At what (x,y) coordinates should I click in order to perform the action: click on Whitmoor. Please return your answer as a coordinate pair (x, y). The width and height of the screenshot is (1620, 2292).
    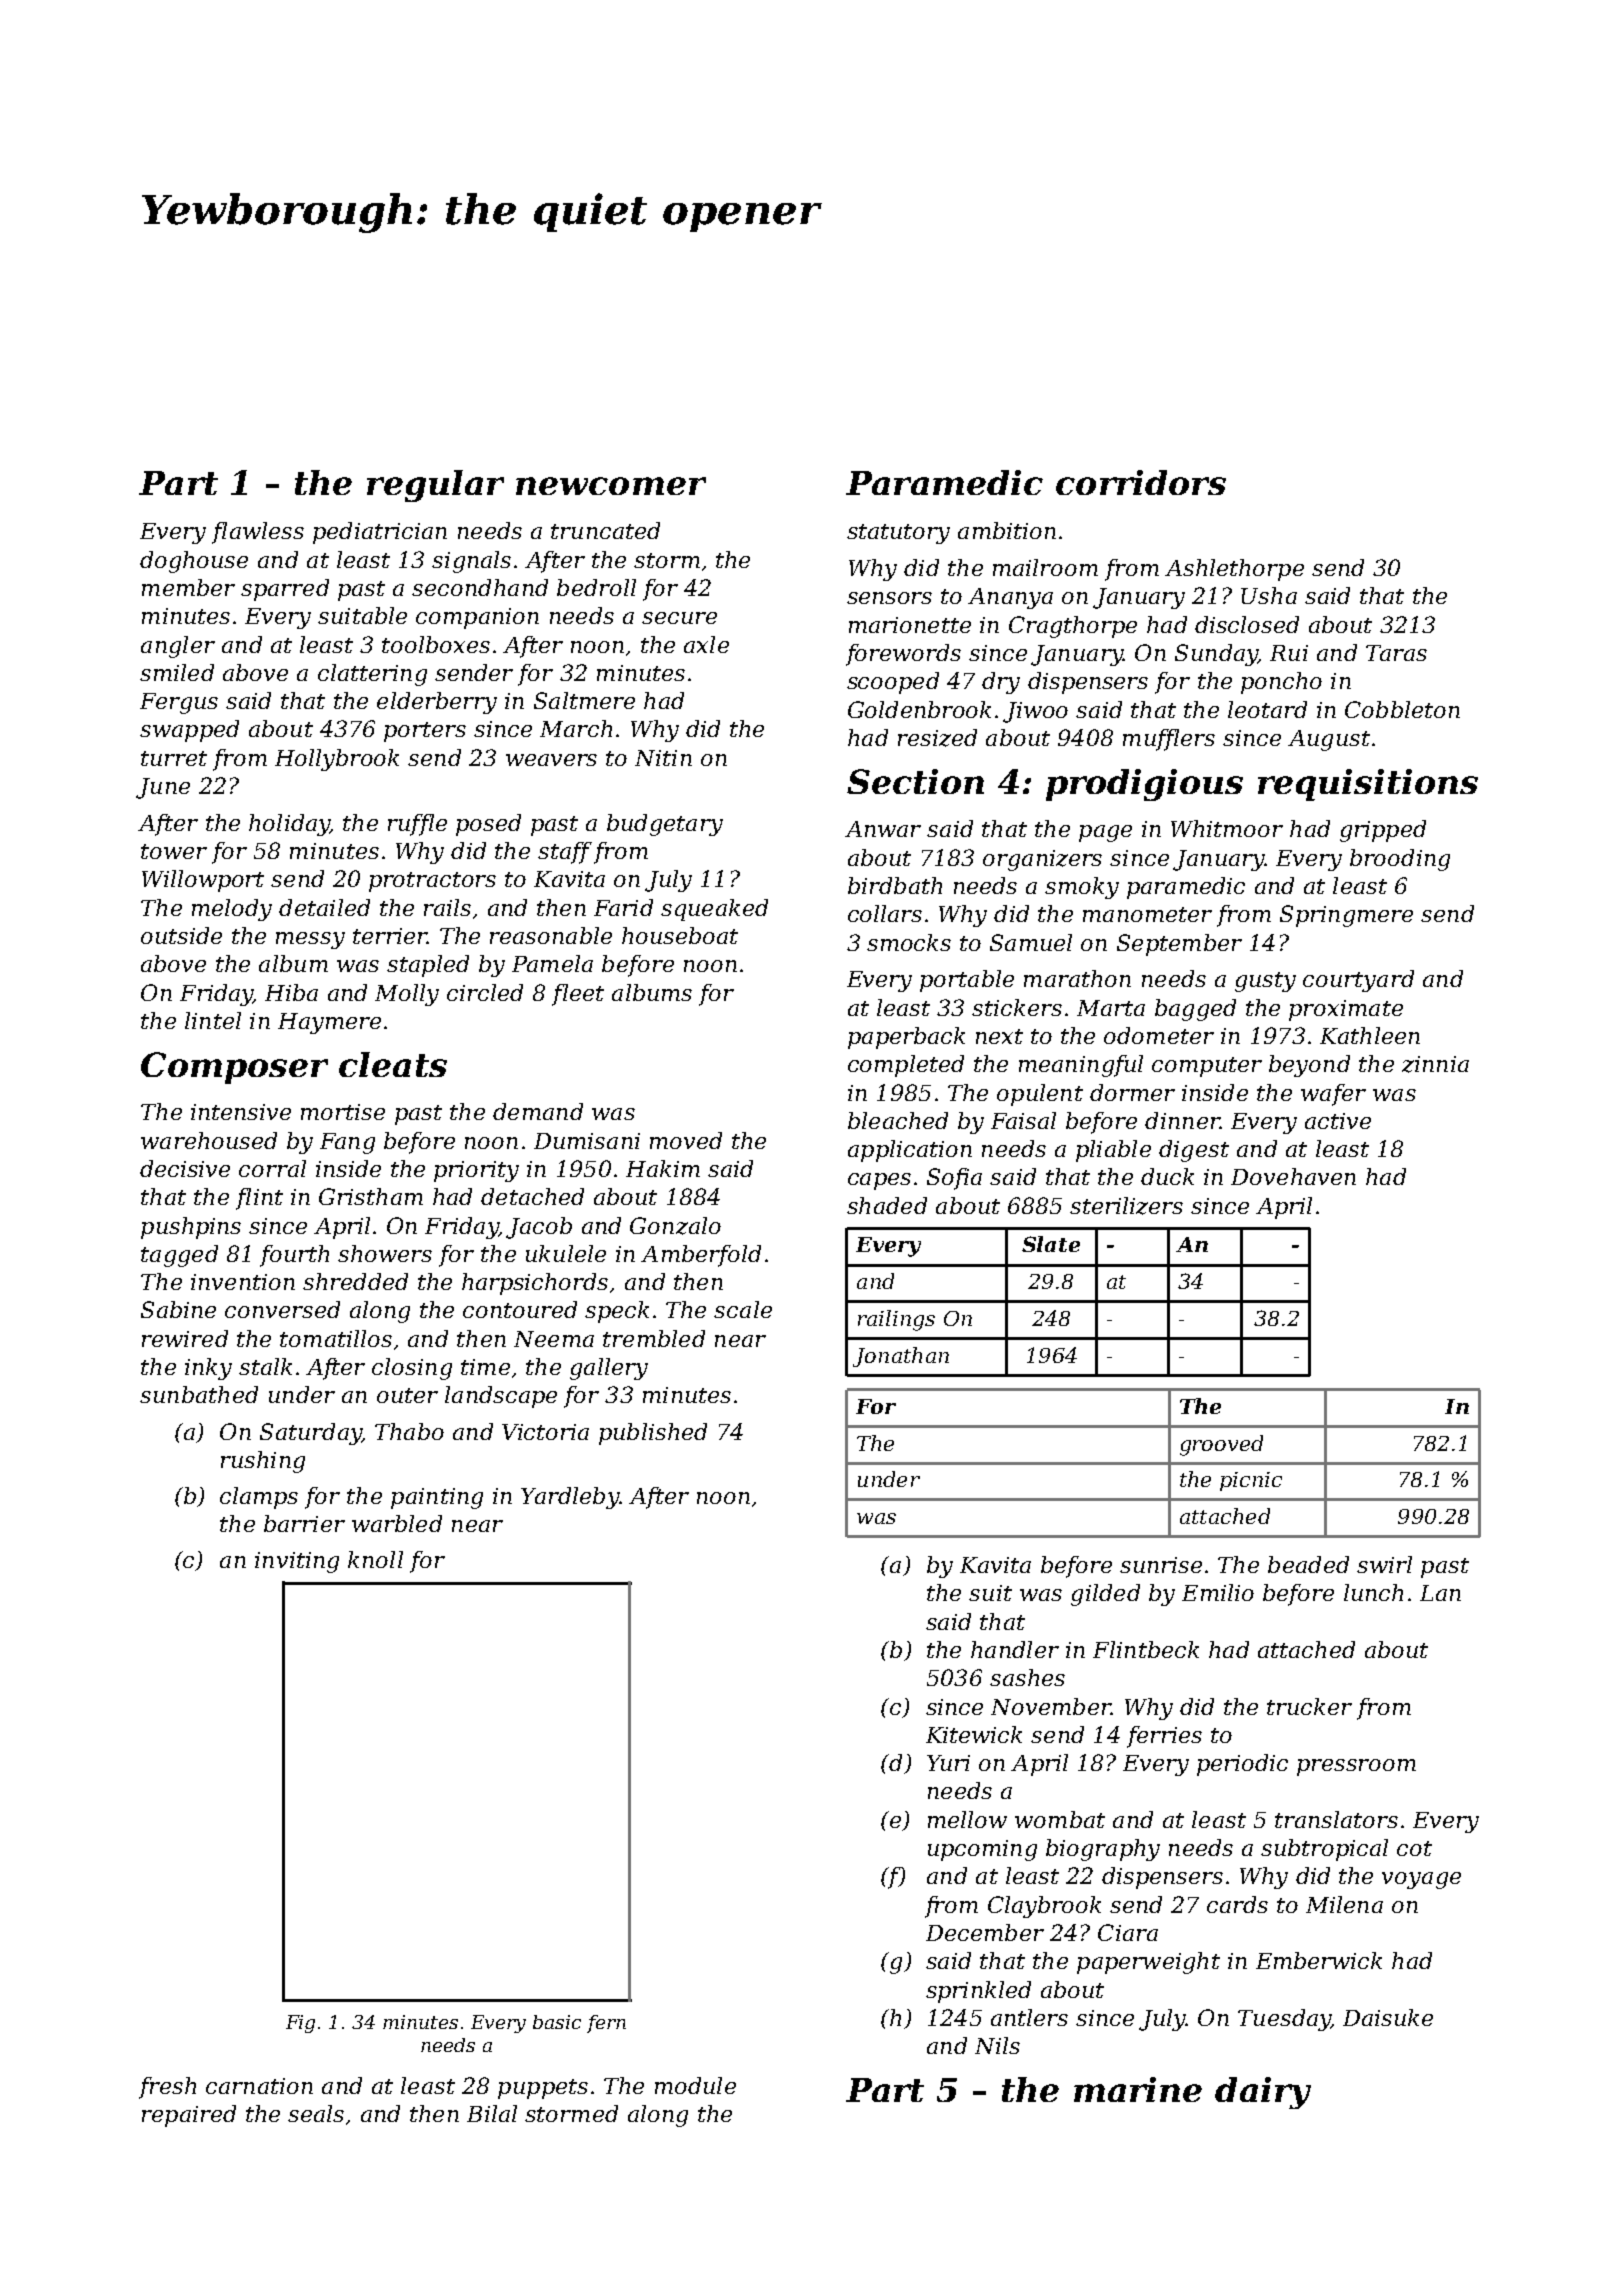
    Looking at the image, I should click on (1227, 828).
